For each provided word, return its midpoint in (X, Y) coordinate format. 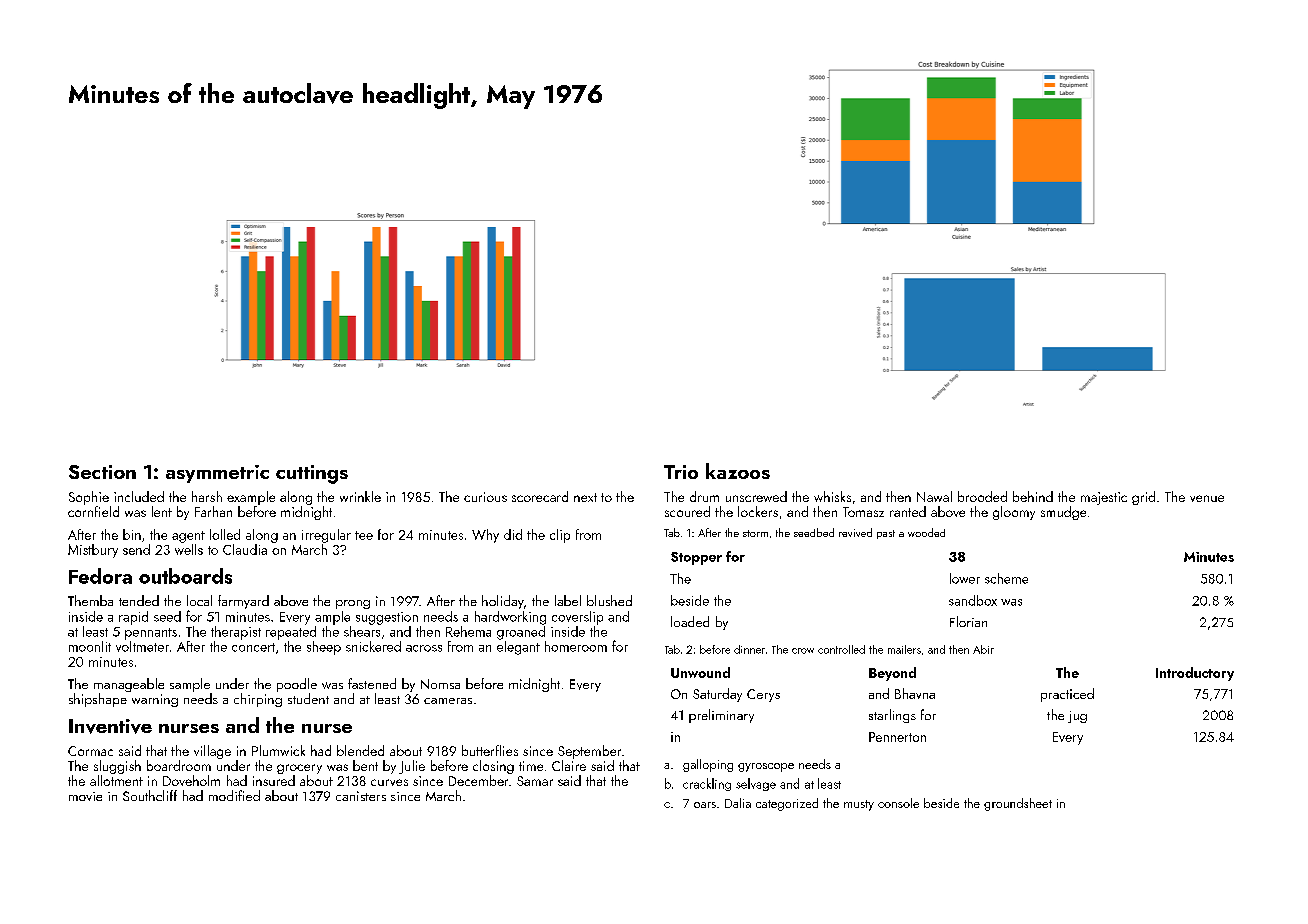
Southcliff (150, 795)
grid (1143, 498)
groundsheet (1018, 804)
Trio (681, 472)
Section (102, 472)
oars (705, 805)
